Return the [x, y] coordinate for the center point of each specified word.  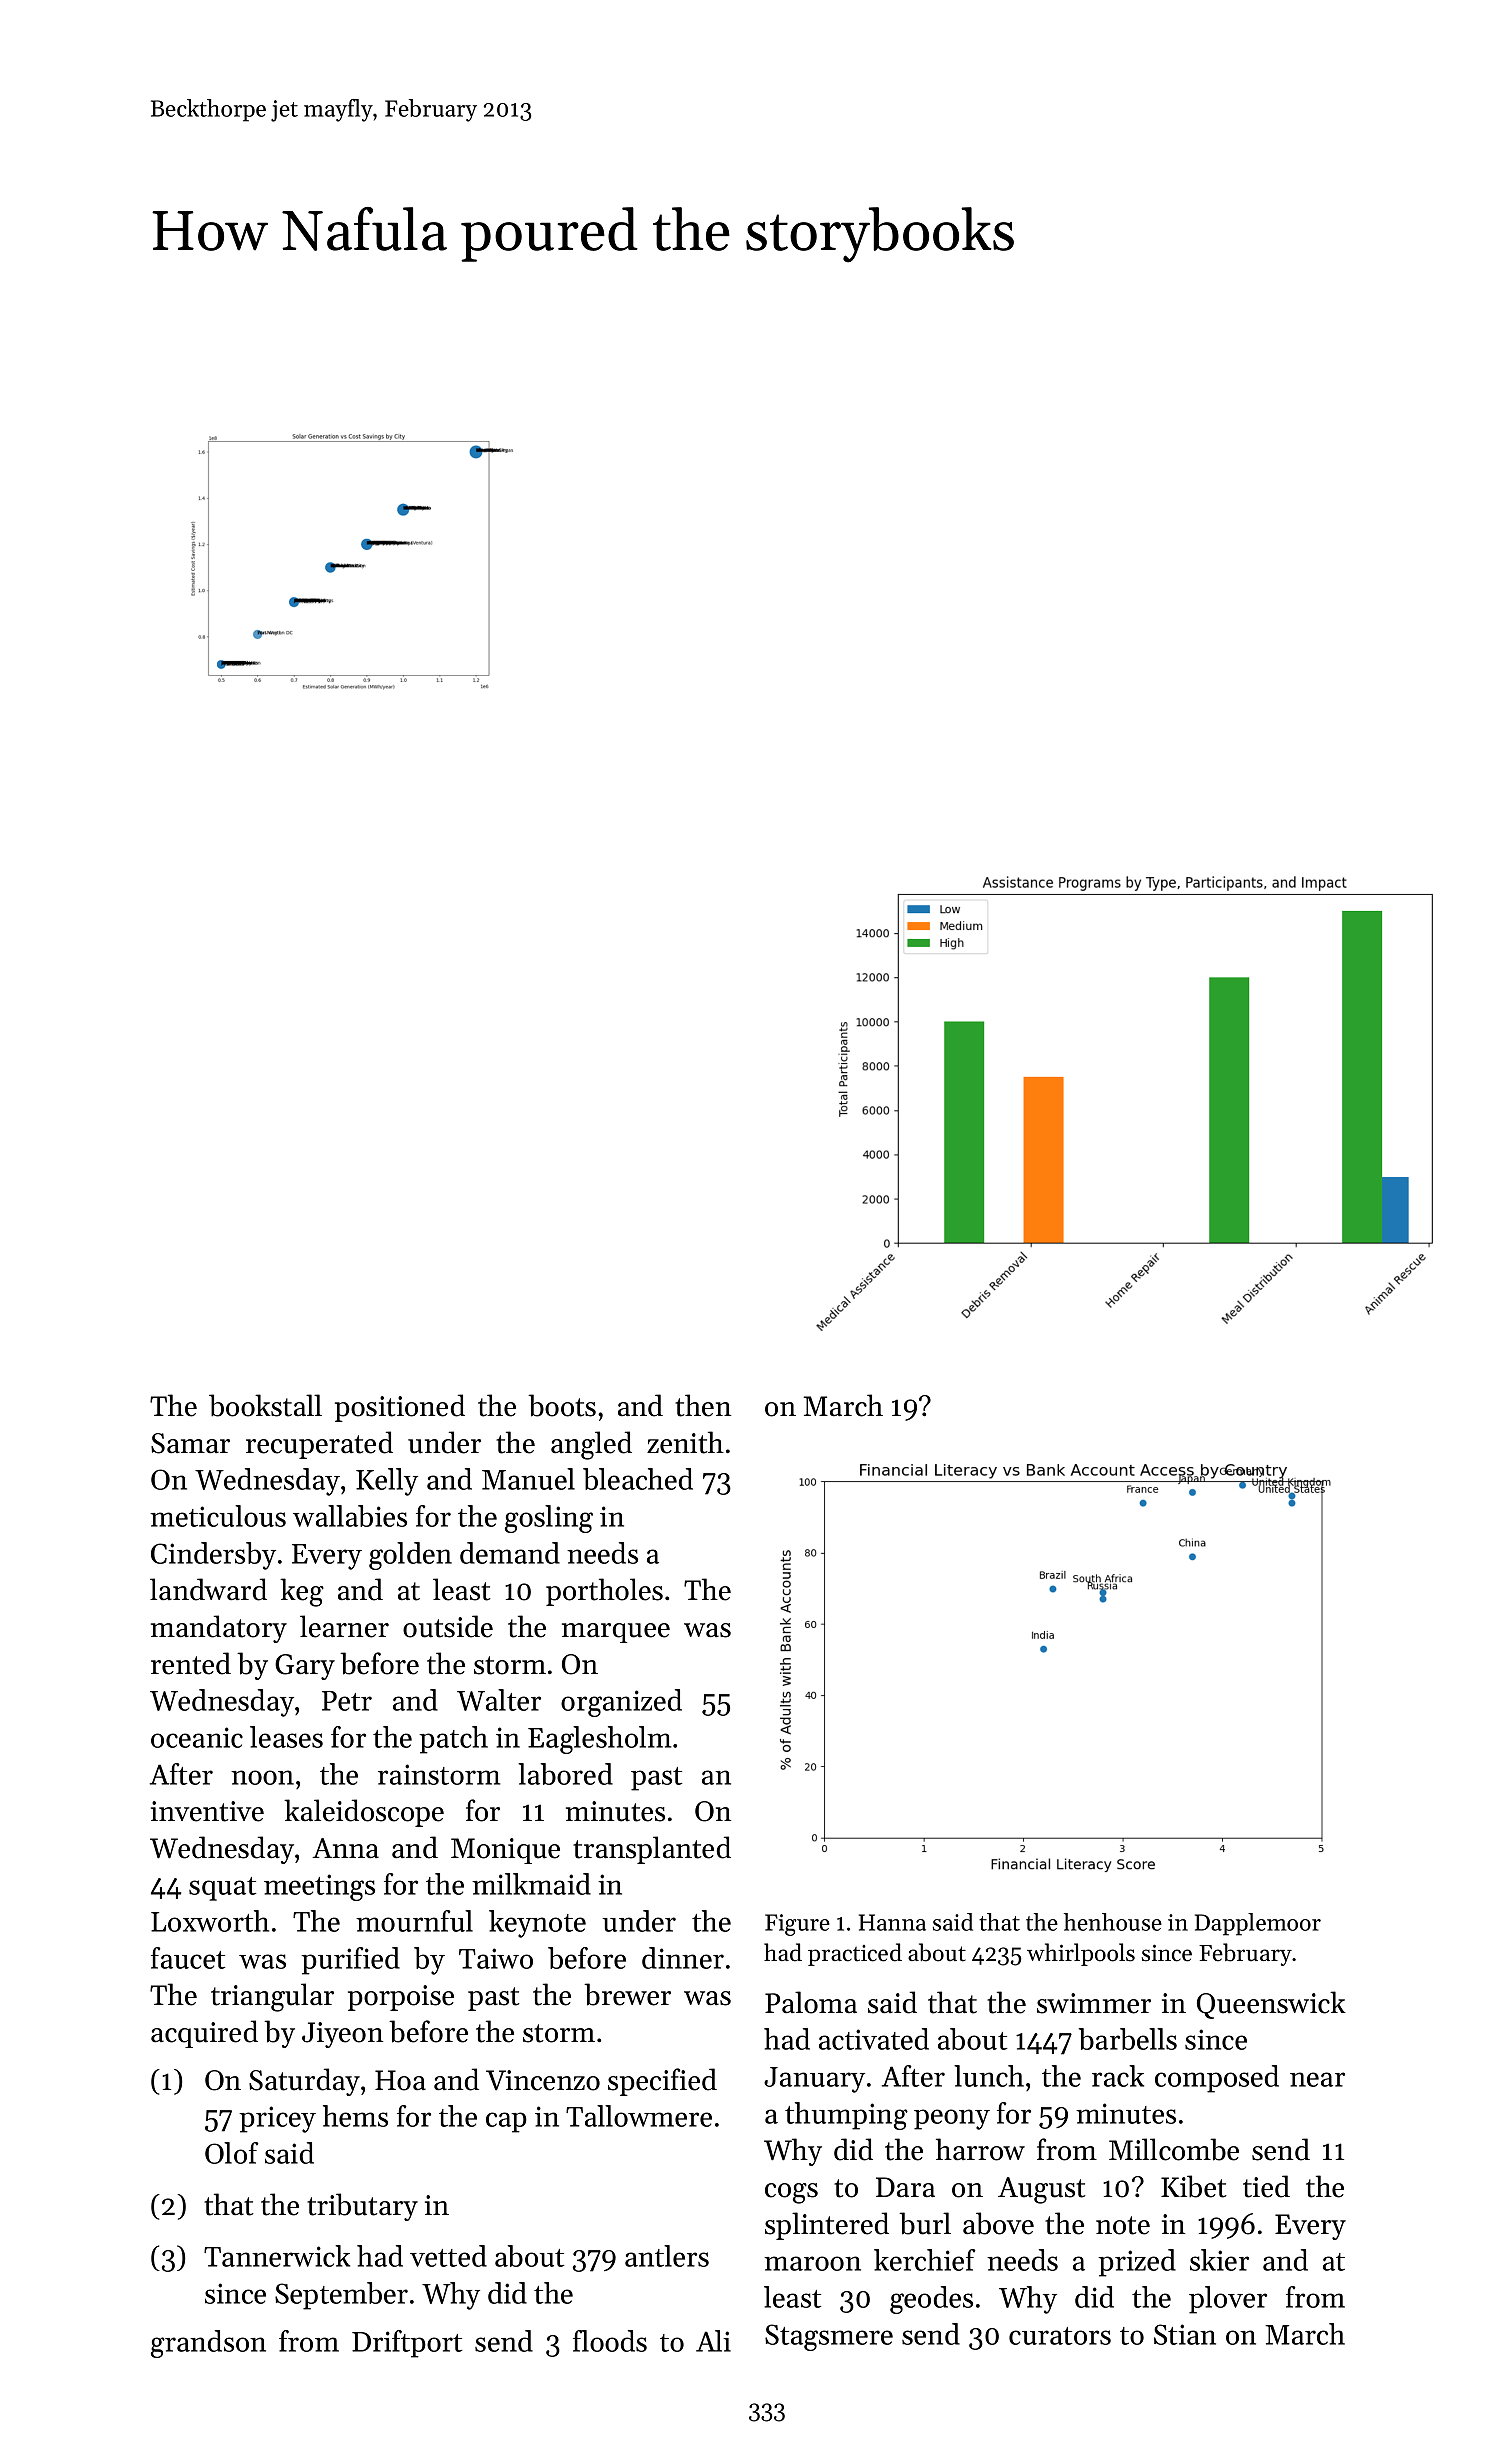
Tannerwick [277, 2256]
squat [222, 1889]
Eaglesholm [599, 1740]
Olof [231, 2153]
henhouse [1113, 1922]
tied [1266, 2186]
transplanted [652, 1850]
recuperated [319, 1445]
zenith [685, 1442]
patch [453, 1740]
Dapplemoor [1258, 1924]
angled [591, 1445]
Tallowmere [639, 2116]
